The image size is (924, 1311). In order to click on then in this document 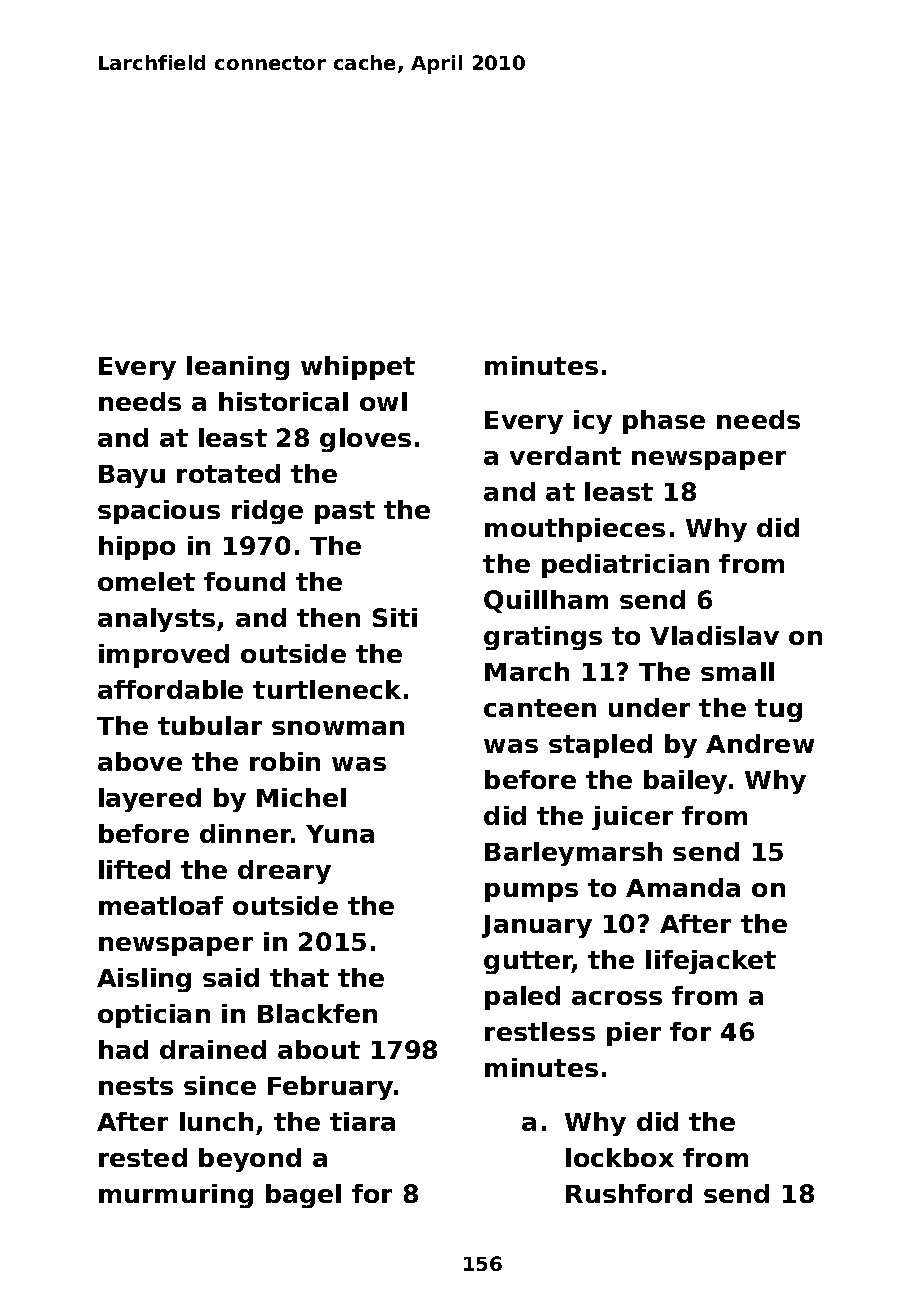, I will do `click(328, 617)`.
